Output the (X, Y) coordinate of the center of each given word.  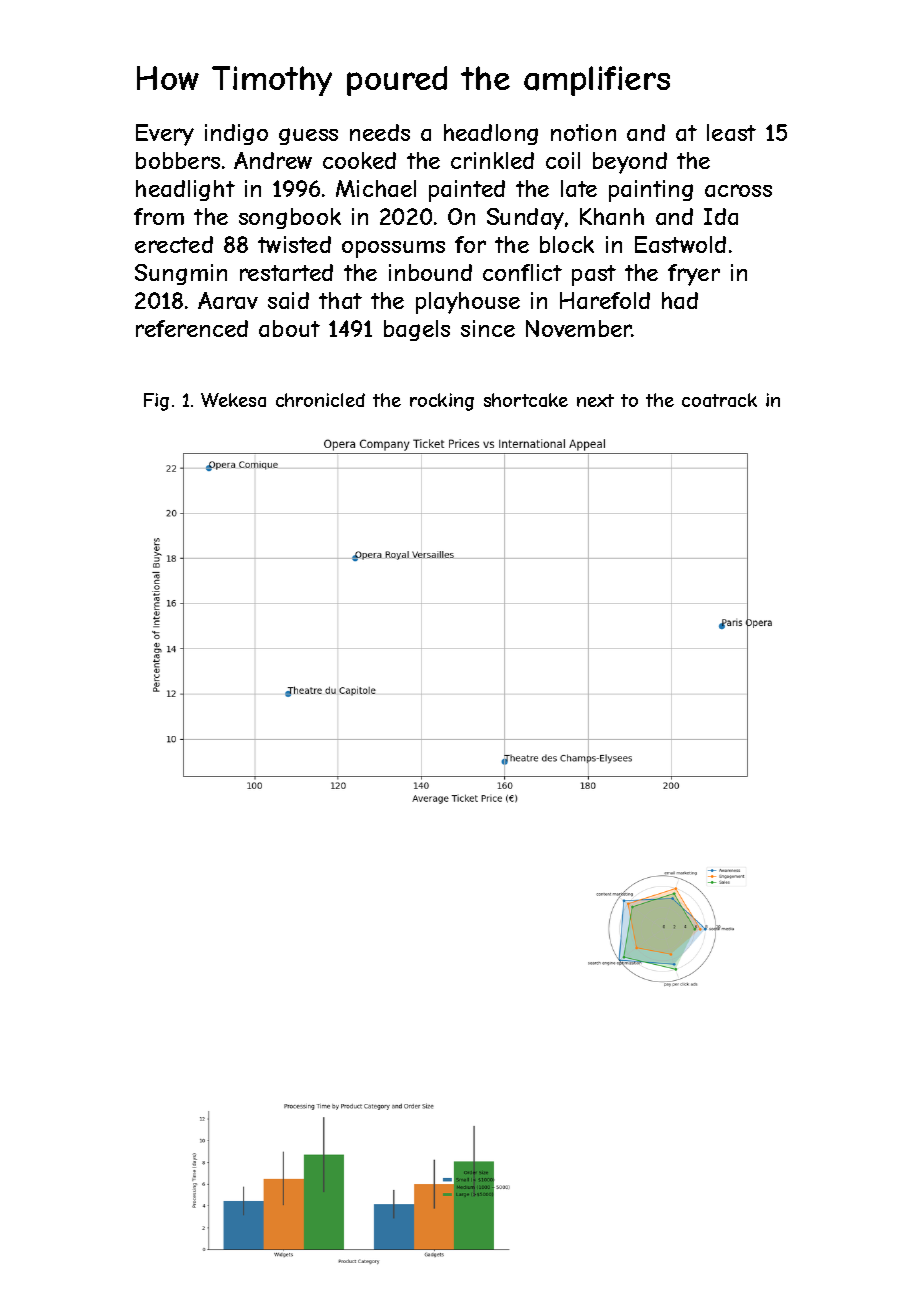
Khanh (612, 216)
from (159, 216)
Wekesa (233, 400)
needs (380, 132)
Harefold (605, 300)
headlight (185, 190)
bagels (417, 330)
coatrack (719, 400)
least (731, 132)
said (288, 300)
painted (467, 191)
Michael (376, 188)
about (289, 328)
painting (651, 191)
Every (165, 135)
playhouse (468, 303)
